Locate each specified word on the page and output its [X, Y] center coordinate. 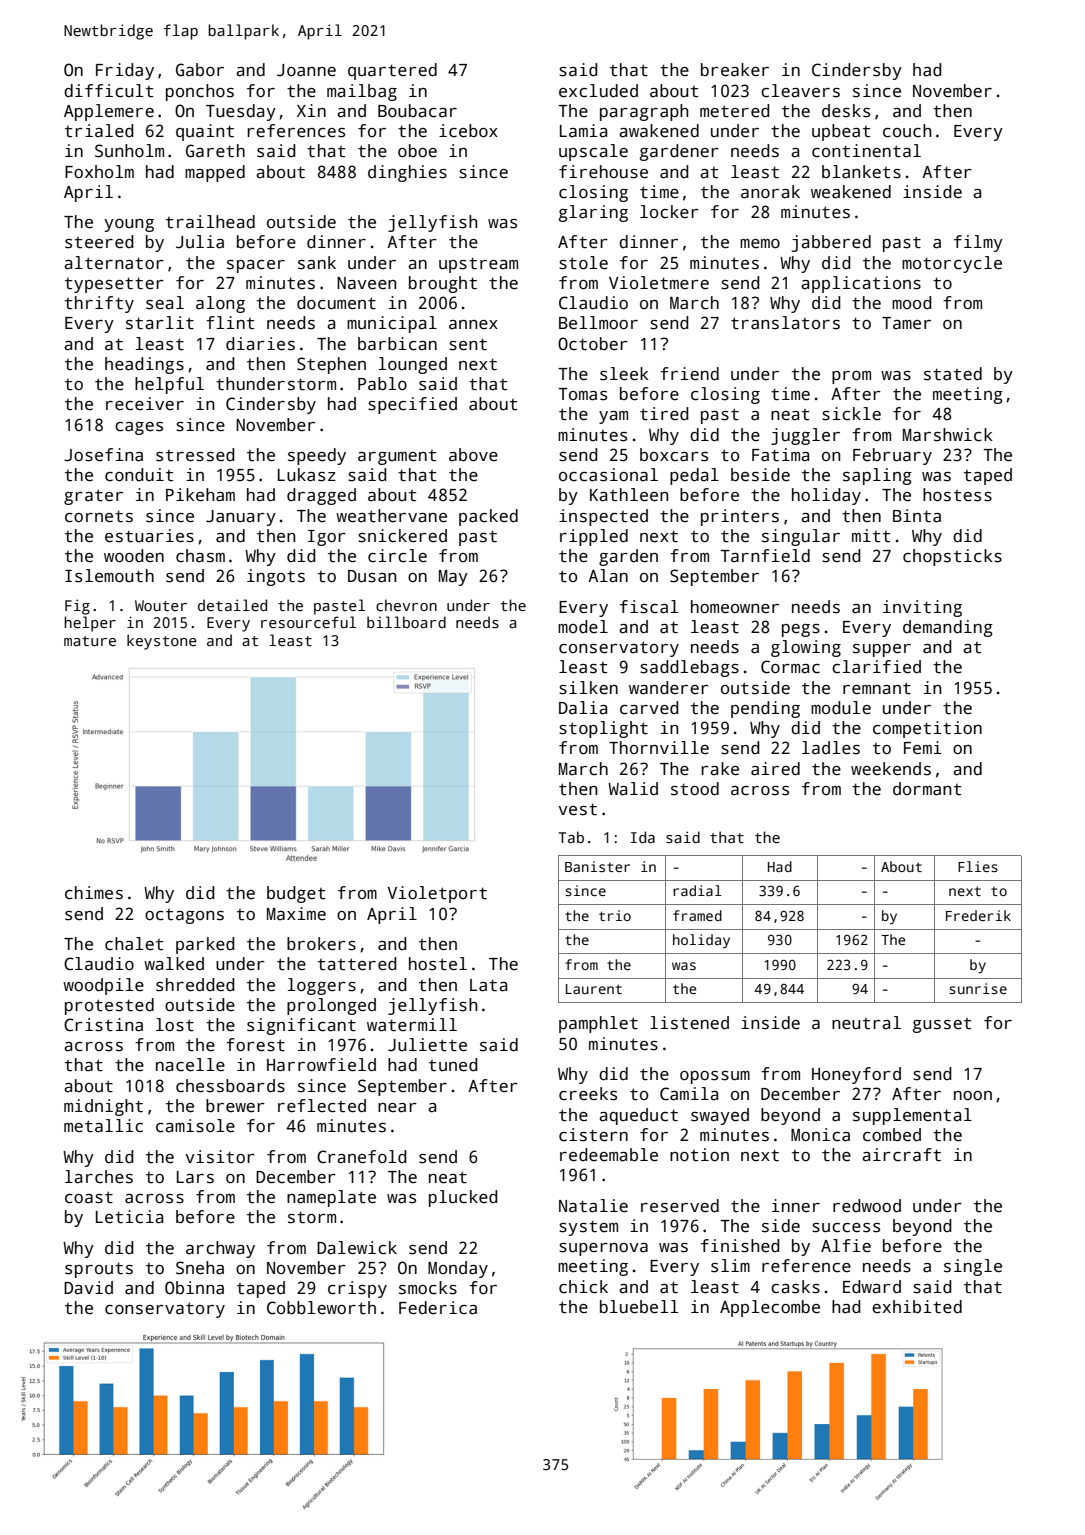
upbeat [841, 132]
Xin [311, 110]
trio [615, 915]
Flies [978, 866]
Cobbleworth [321, 1308]
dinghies [407, 173]
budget [296, 894]
